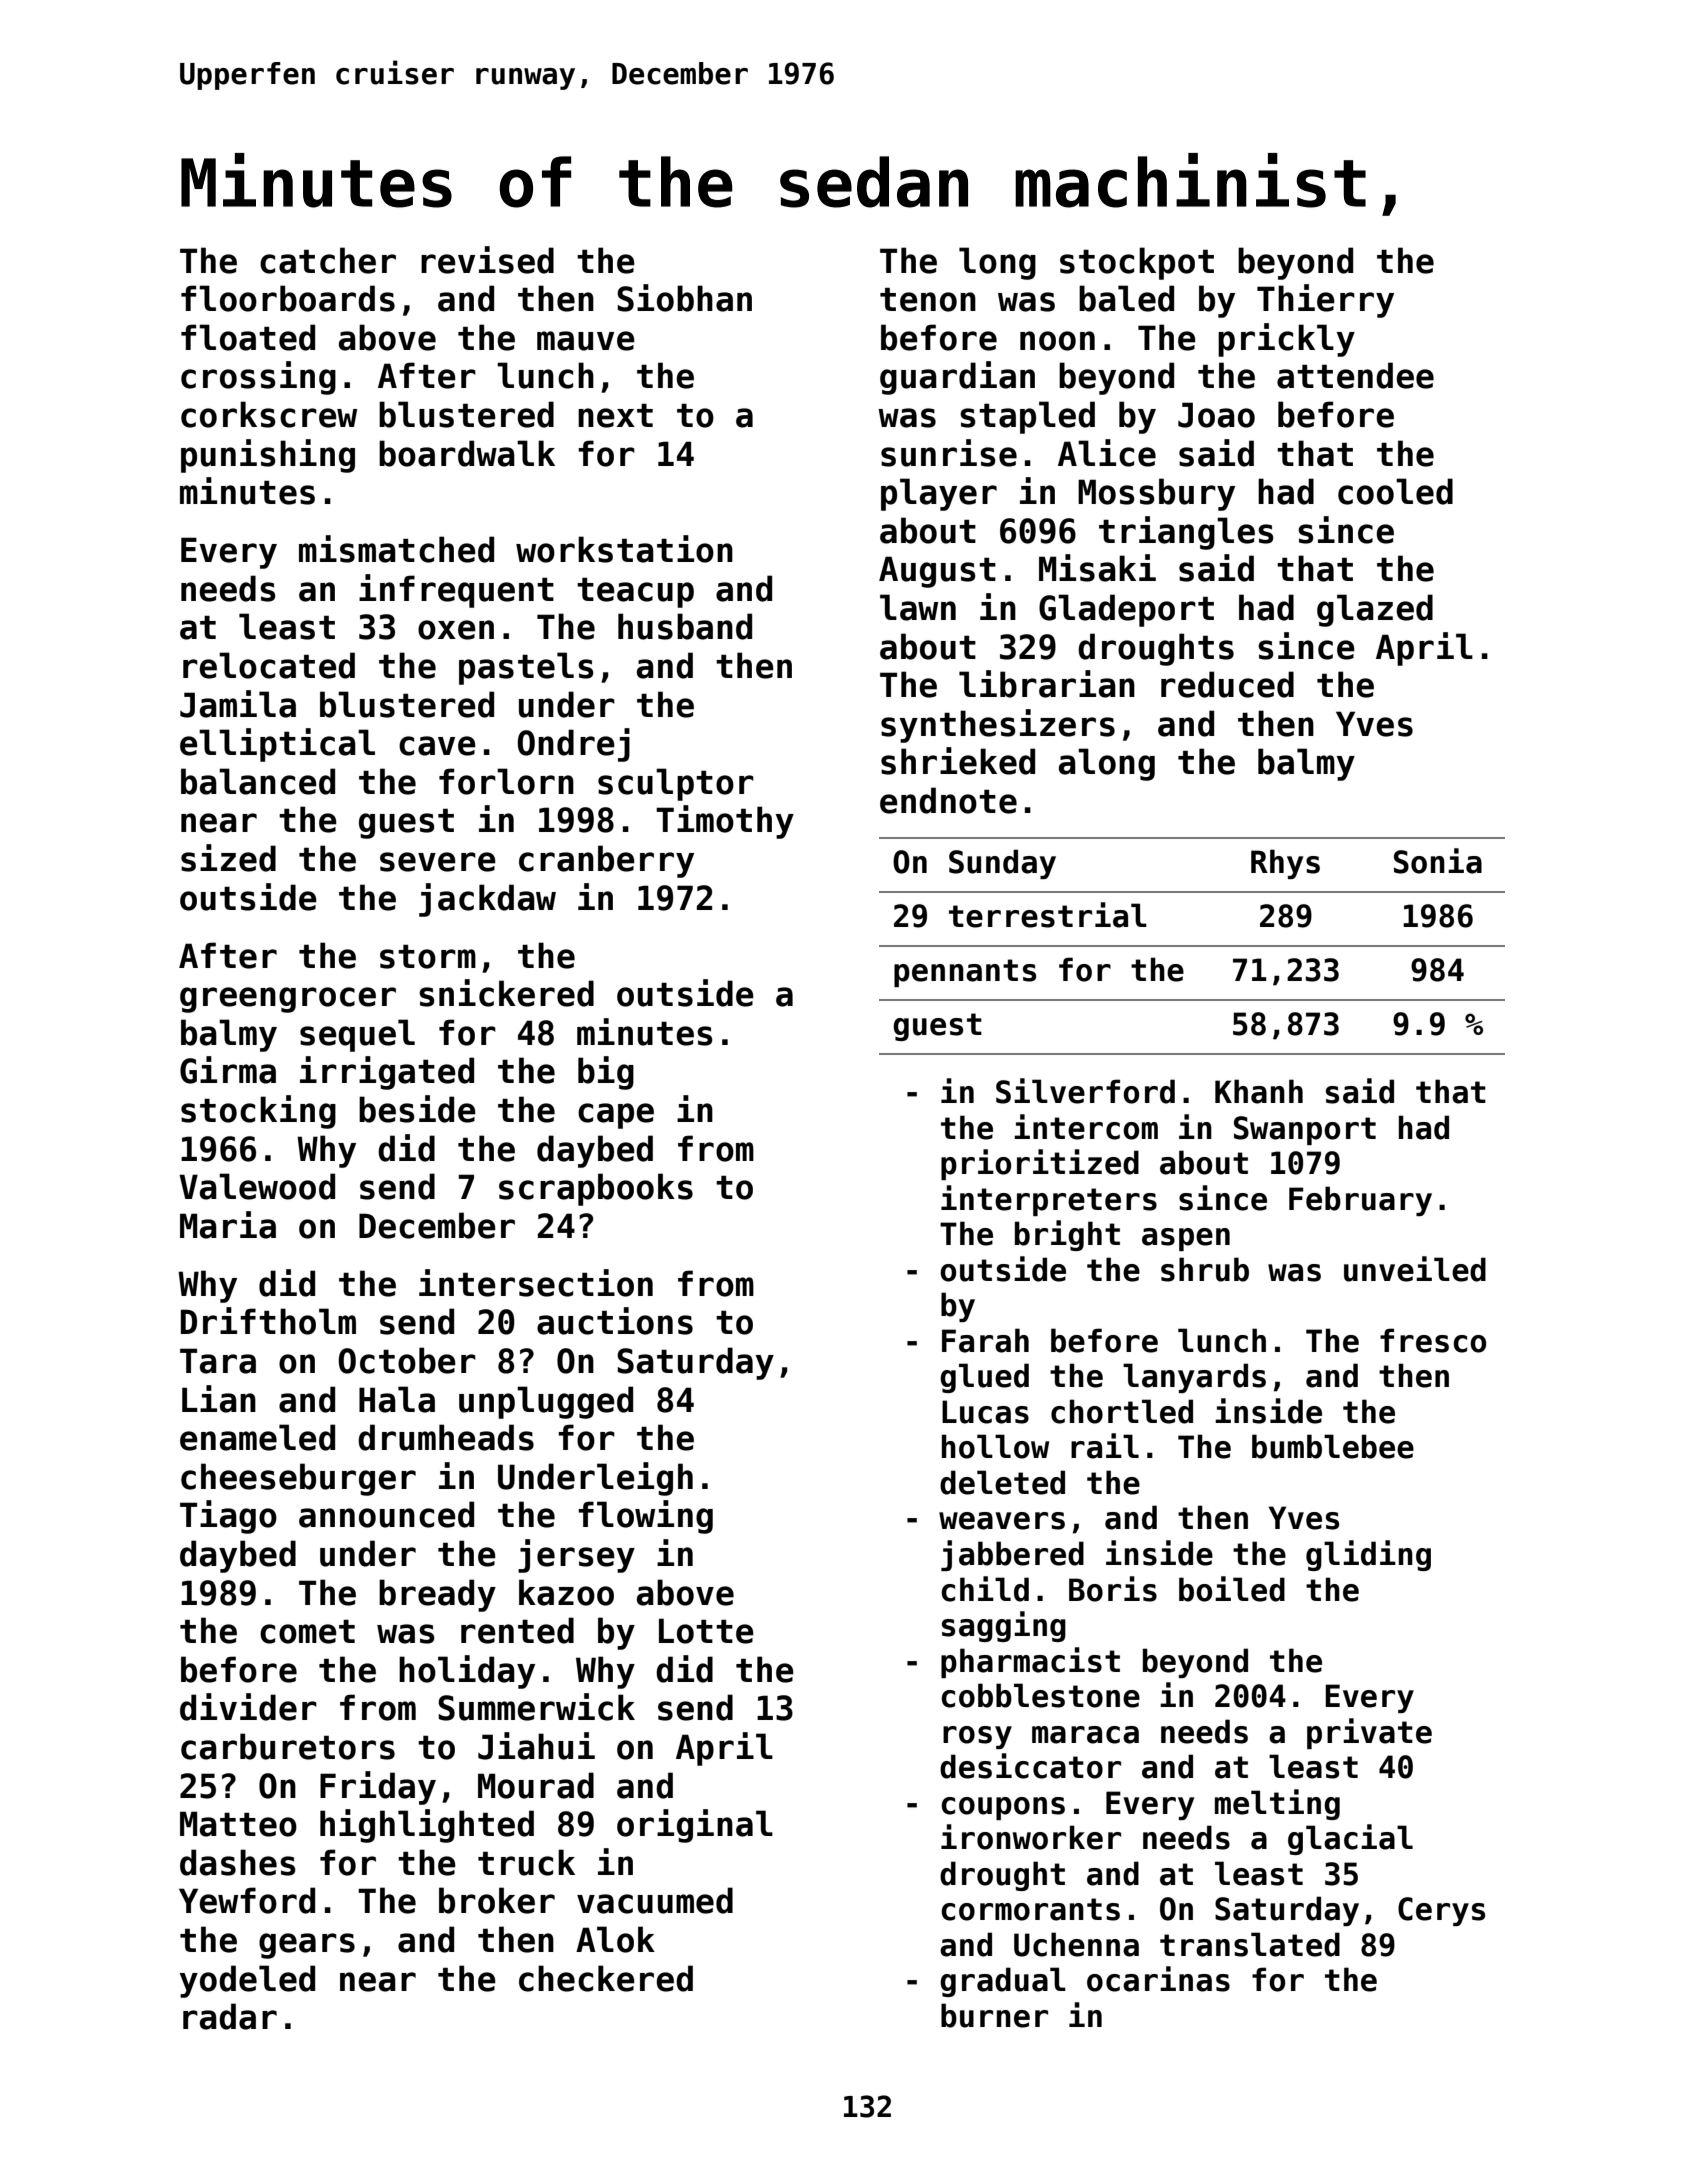  I want to click on unveiled, so click(1415, 1269).
